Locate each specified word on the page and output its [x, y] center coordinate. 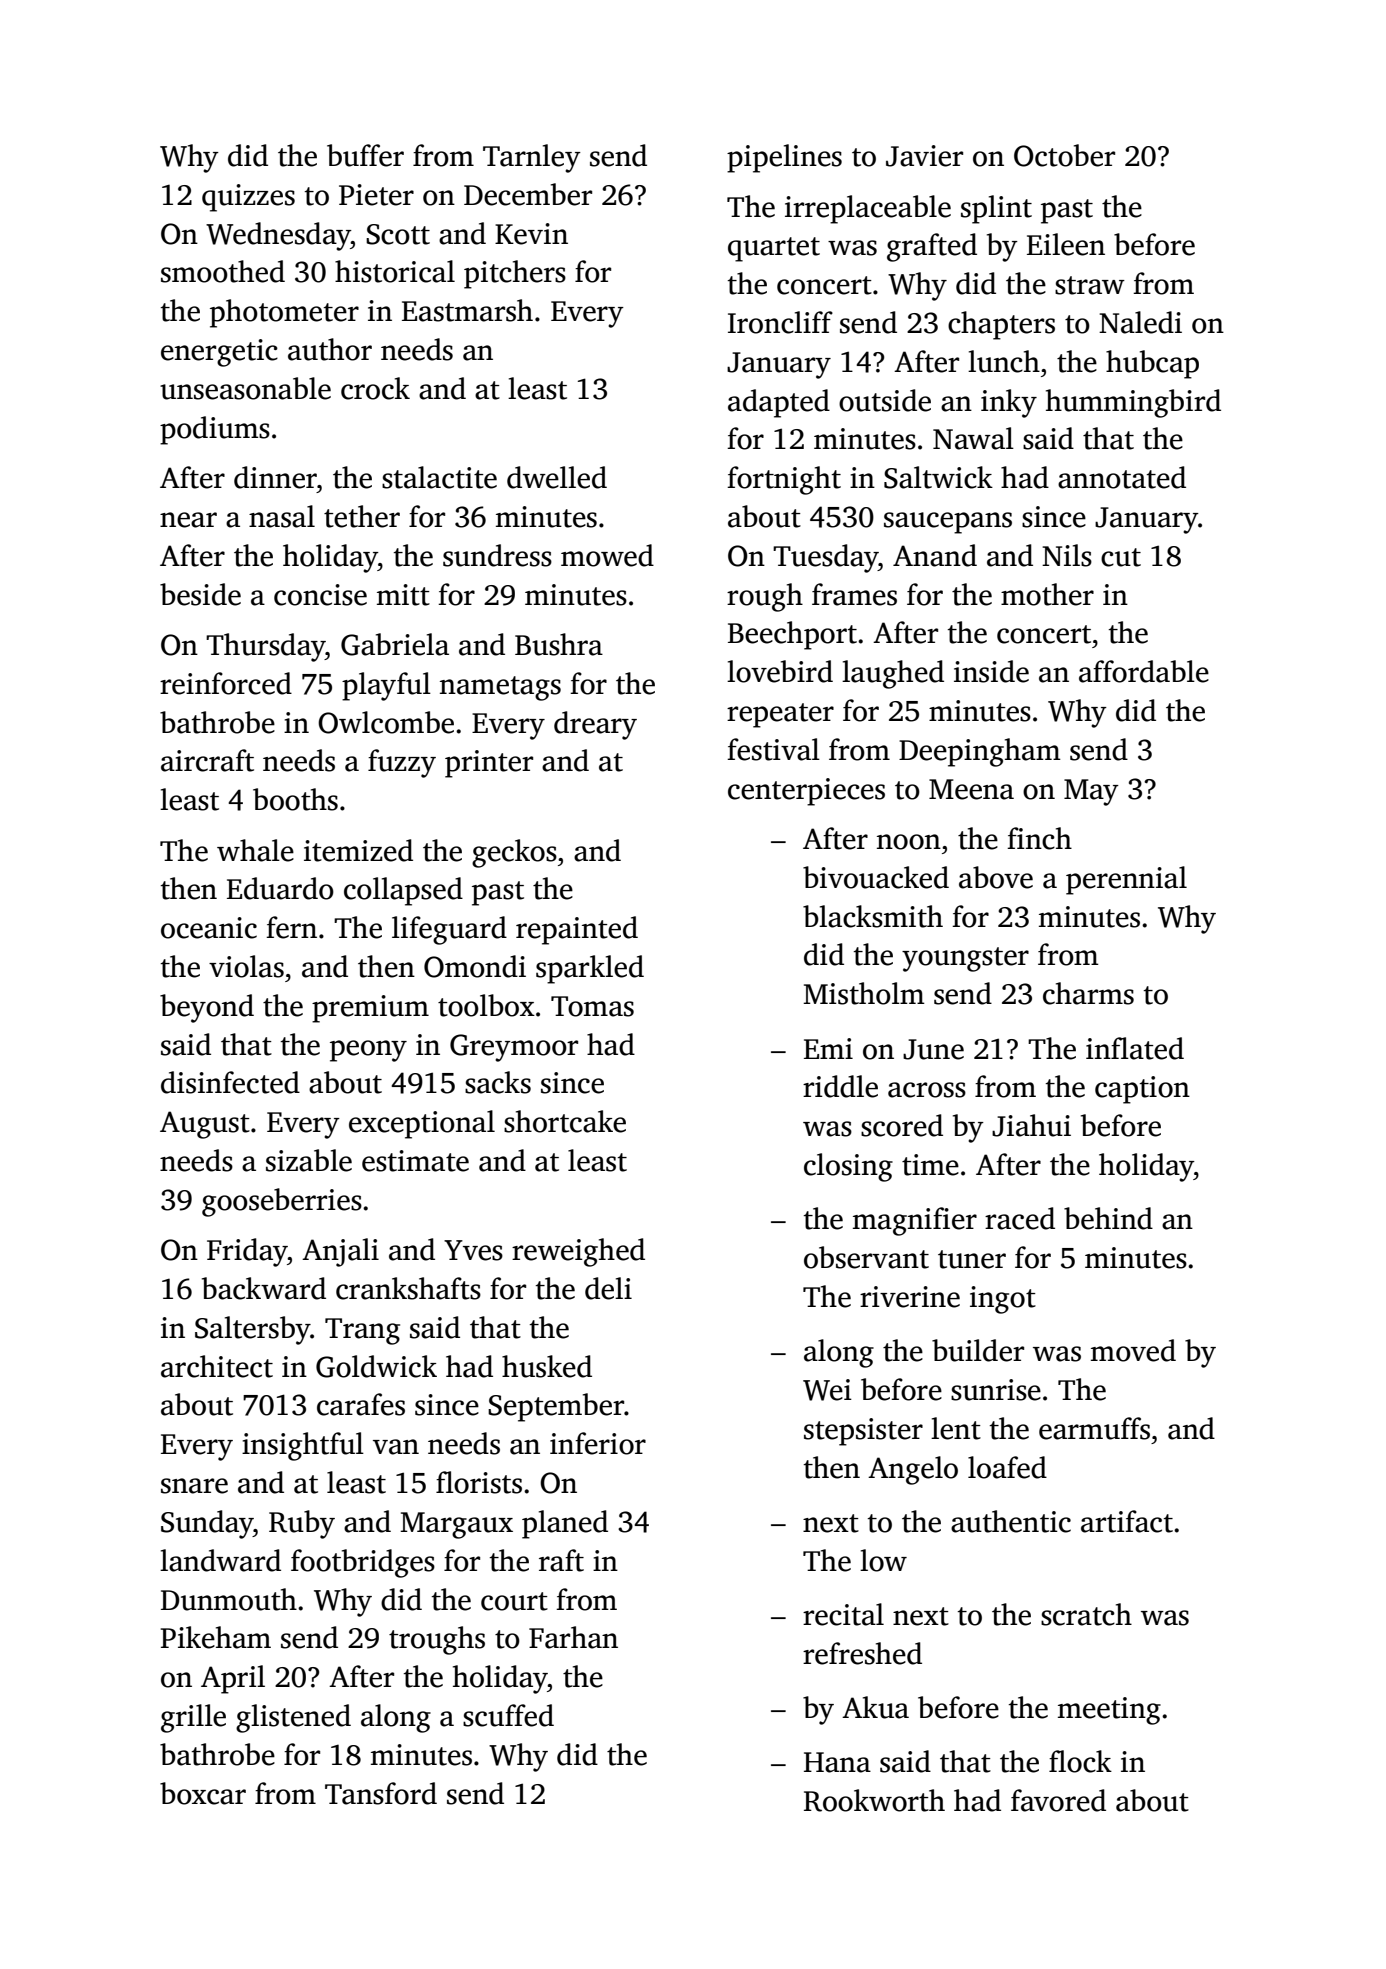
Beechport [792, 635]
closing [848, 1167]
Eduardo [280, 888]
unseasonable [245, 388]
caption [1142, 1090]
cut [1121, 557]
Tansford [381, 1793]
